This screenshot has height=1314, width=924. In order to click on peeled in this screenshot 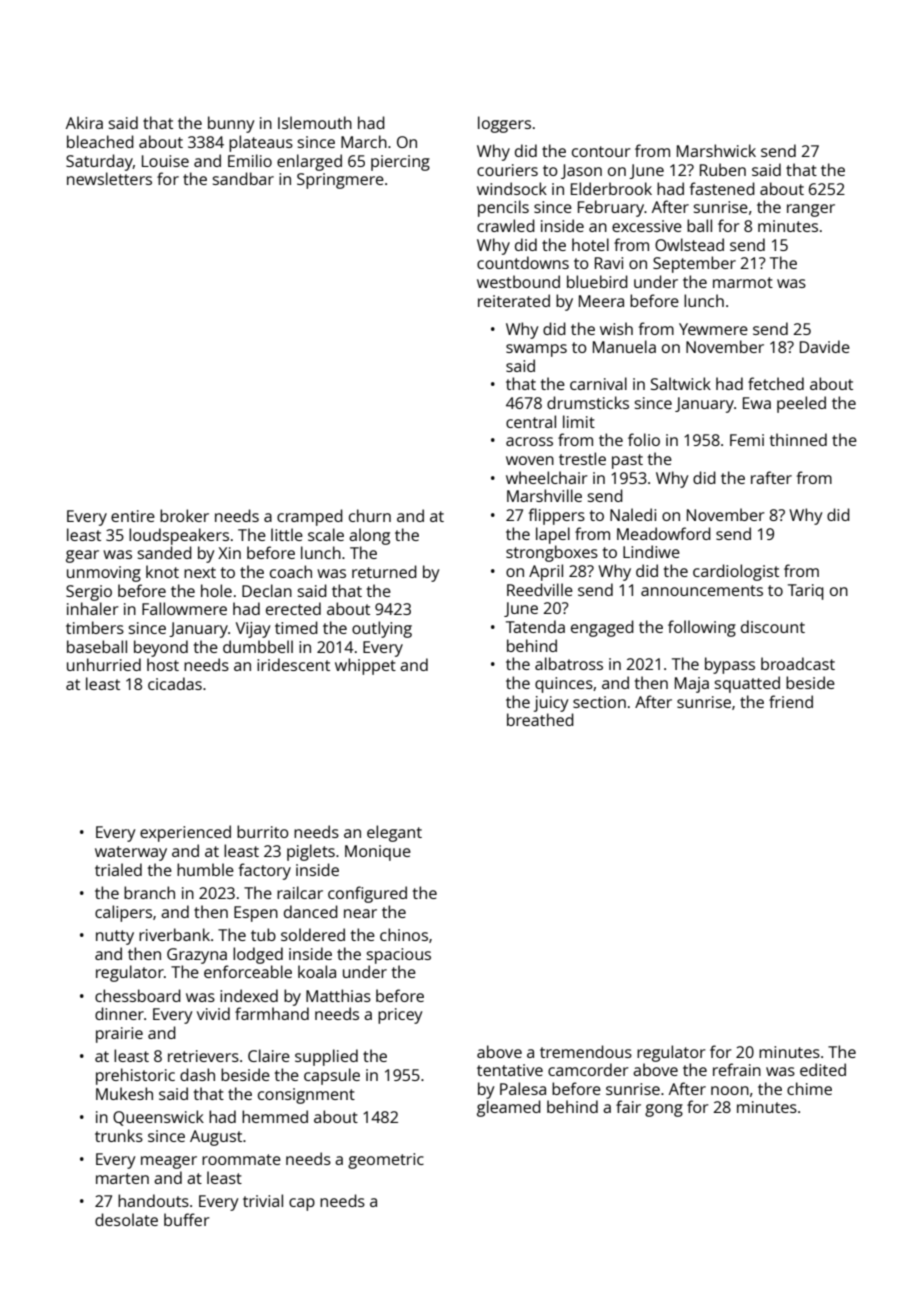, I will do `click(801, 404)`.
